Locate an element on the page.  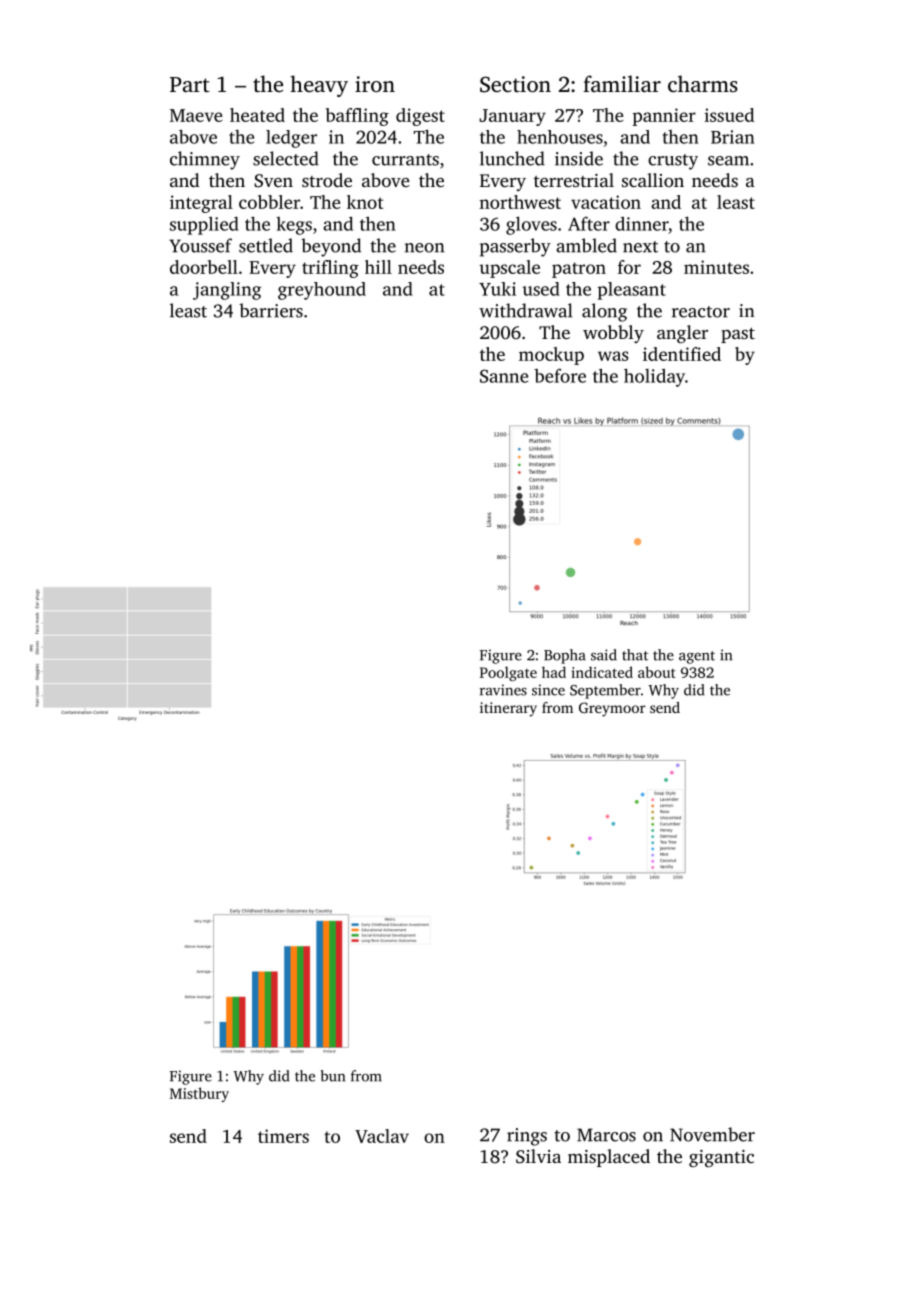
heavy is located at coordinates (319, 86).
